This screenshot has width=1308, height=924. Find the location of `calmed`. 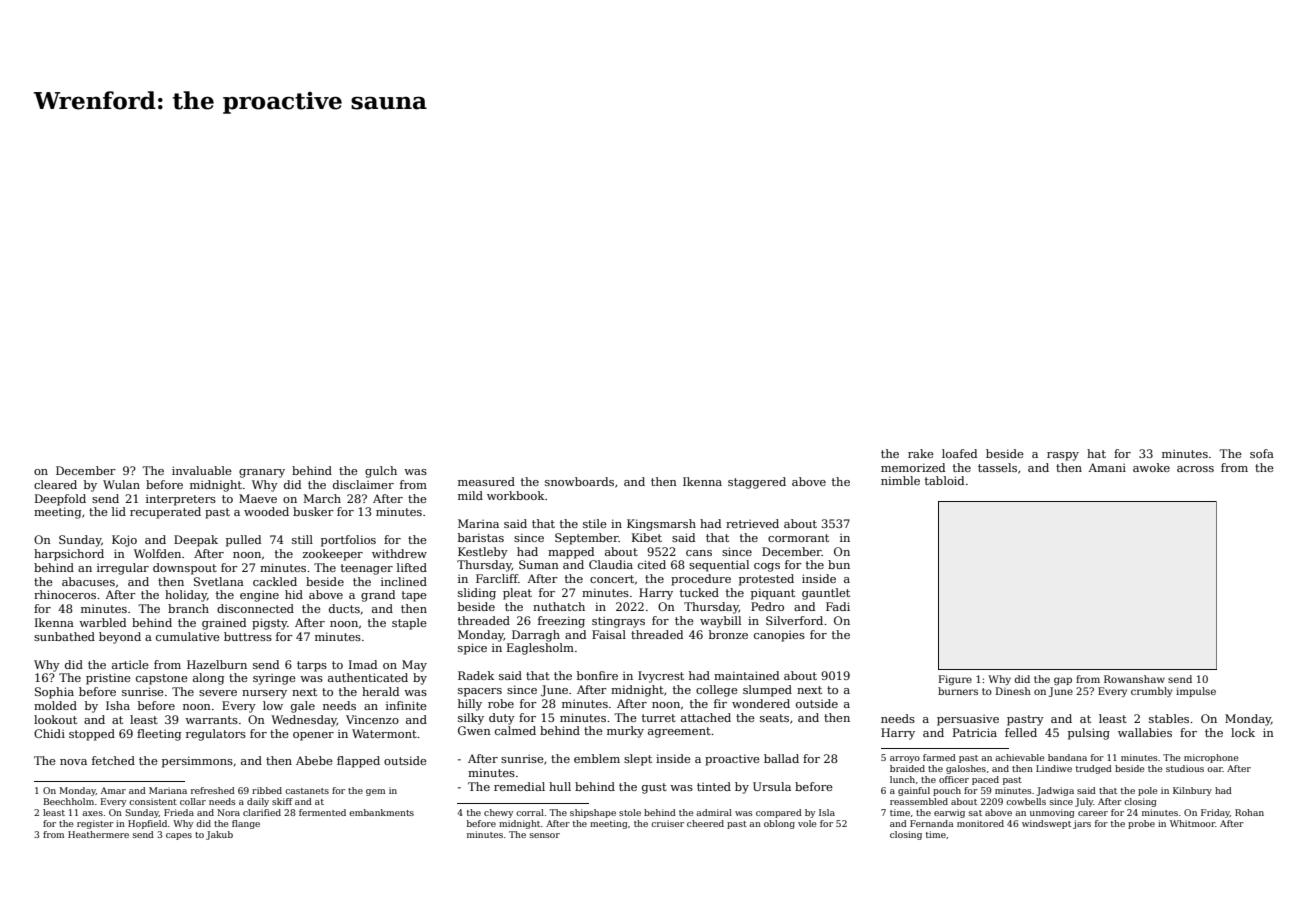

calmed is located at coordinates (515, 730).
